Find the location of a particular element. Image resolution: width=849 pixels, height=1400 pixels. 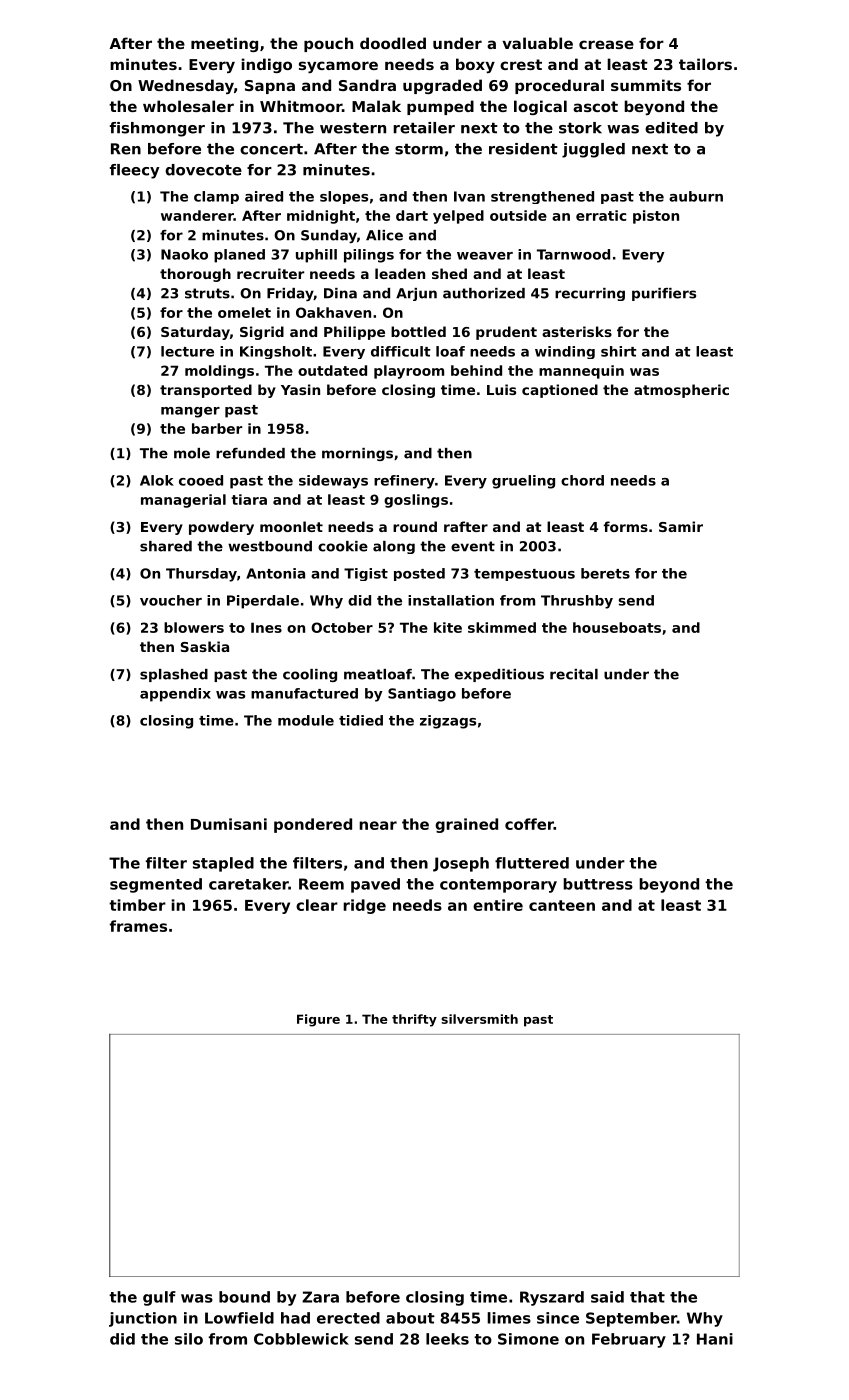

Figure is located at coordinates (318, 1020).
